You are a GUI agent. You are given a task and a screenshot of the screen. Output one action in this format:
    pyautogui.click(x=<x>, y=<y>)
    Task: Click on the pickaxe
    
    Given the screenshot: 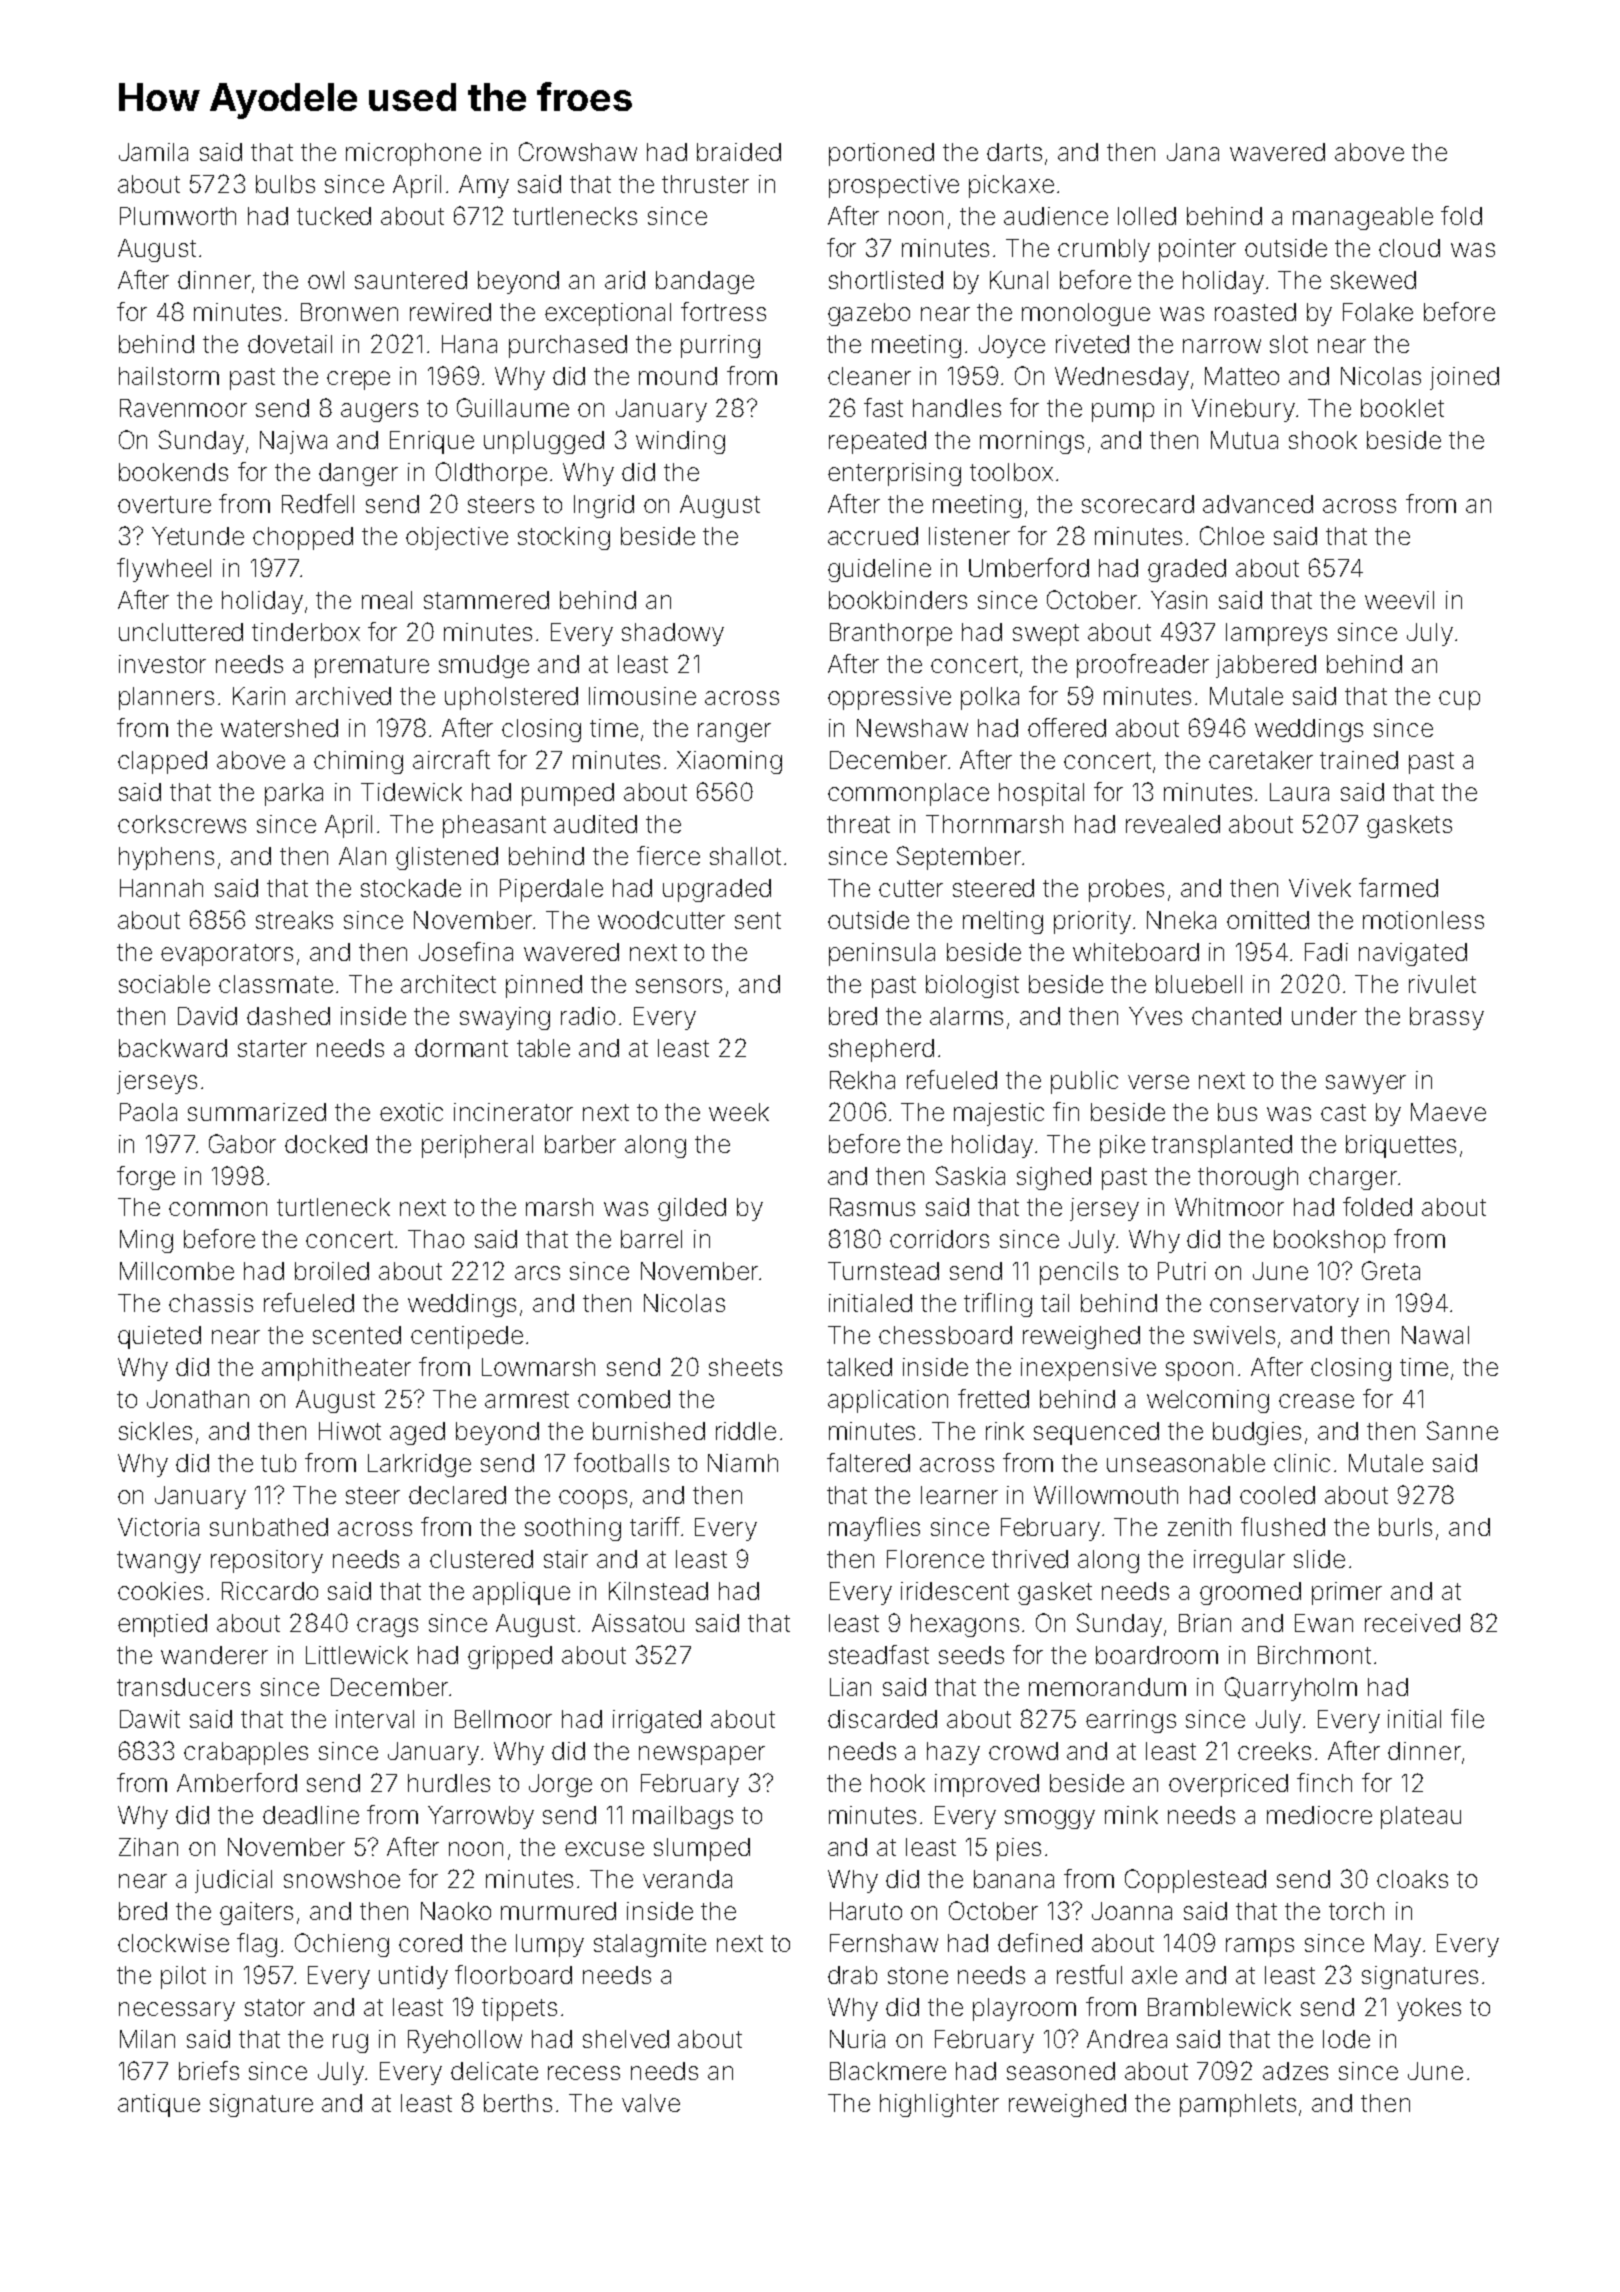 What is the action you would take?
    pyautogui.click(x=1011, y=186)
